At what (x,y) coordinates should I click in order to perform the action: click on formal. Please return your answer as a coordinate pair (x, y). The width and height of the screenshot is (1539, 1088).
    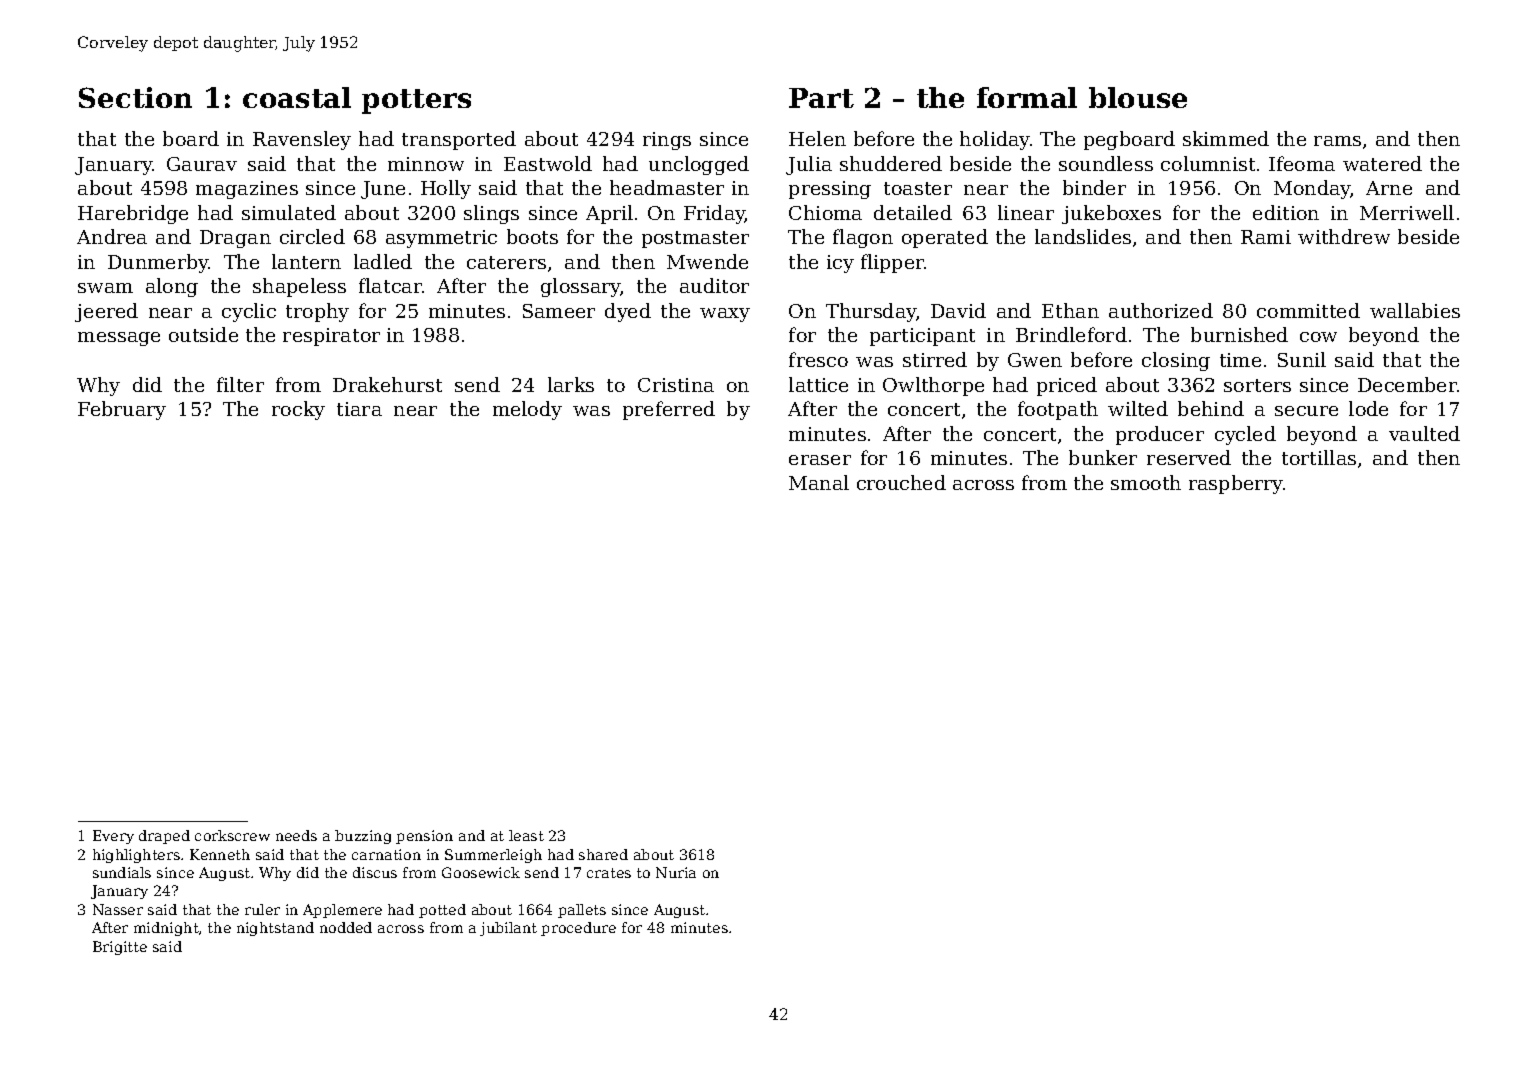
    Looking at the image, I should click on (1027, 97).
